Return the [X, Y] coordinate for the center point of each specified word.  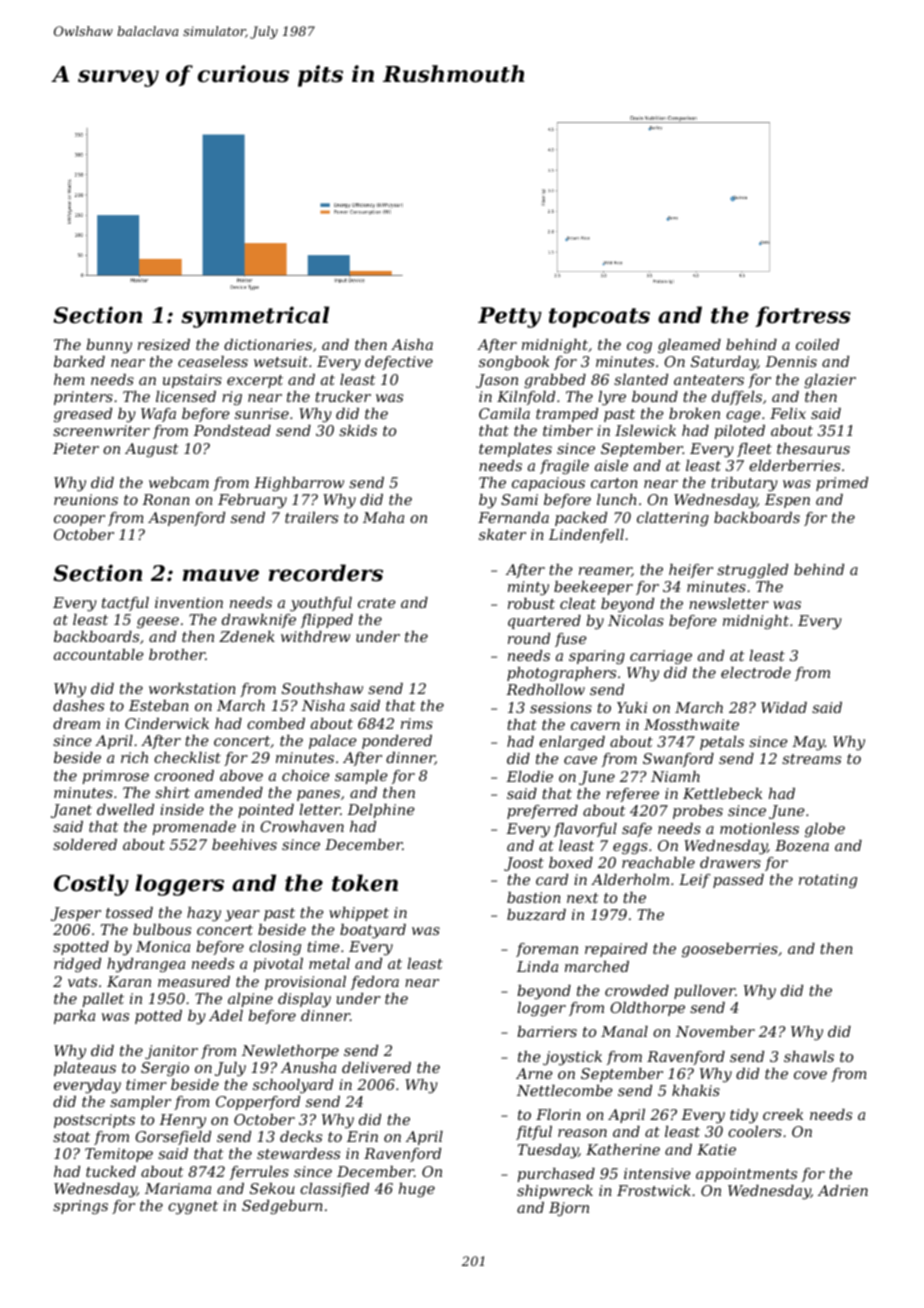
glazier [830, 381]
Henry [182, 1121]
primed [842, 484]
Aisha [412, 344]
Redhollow [545, 689]
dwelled [125, 809]
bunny [109, 346]
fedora [375, 983]
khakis [696, 1090]
